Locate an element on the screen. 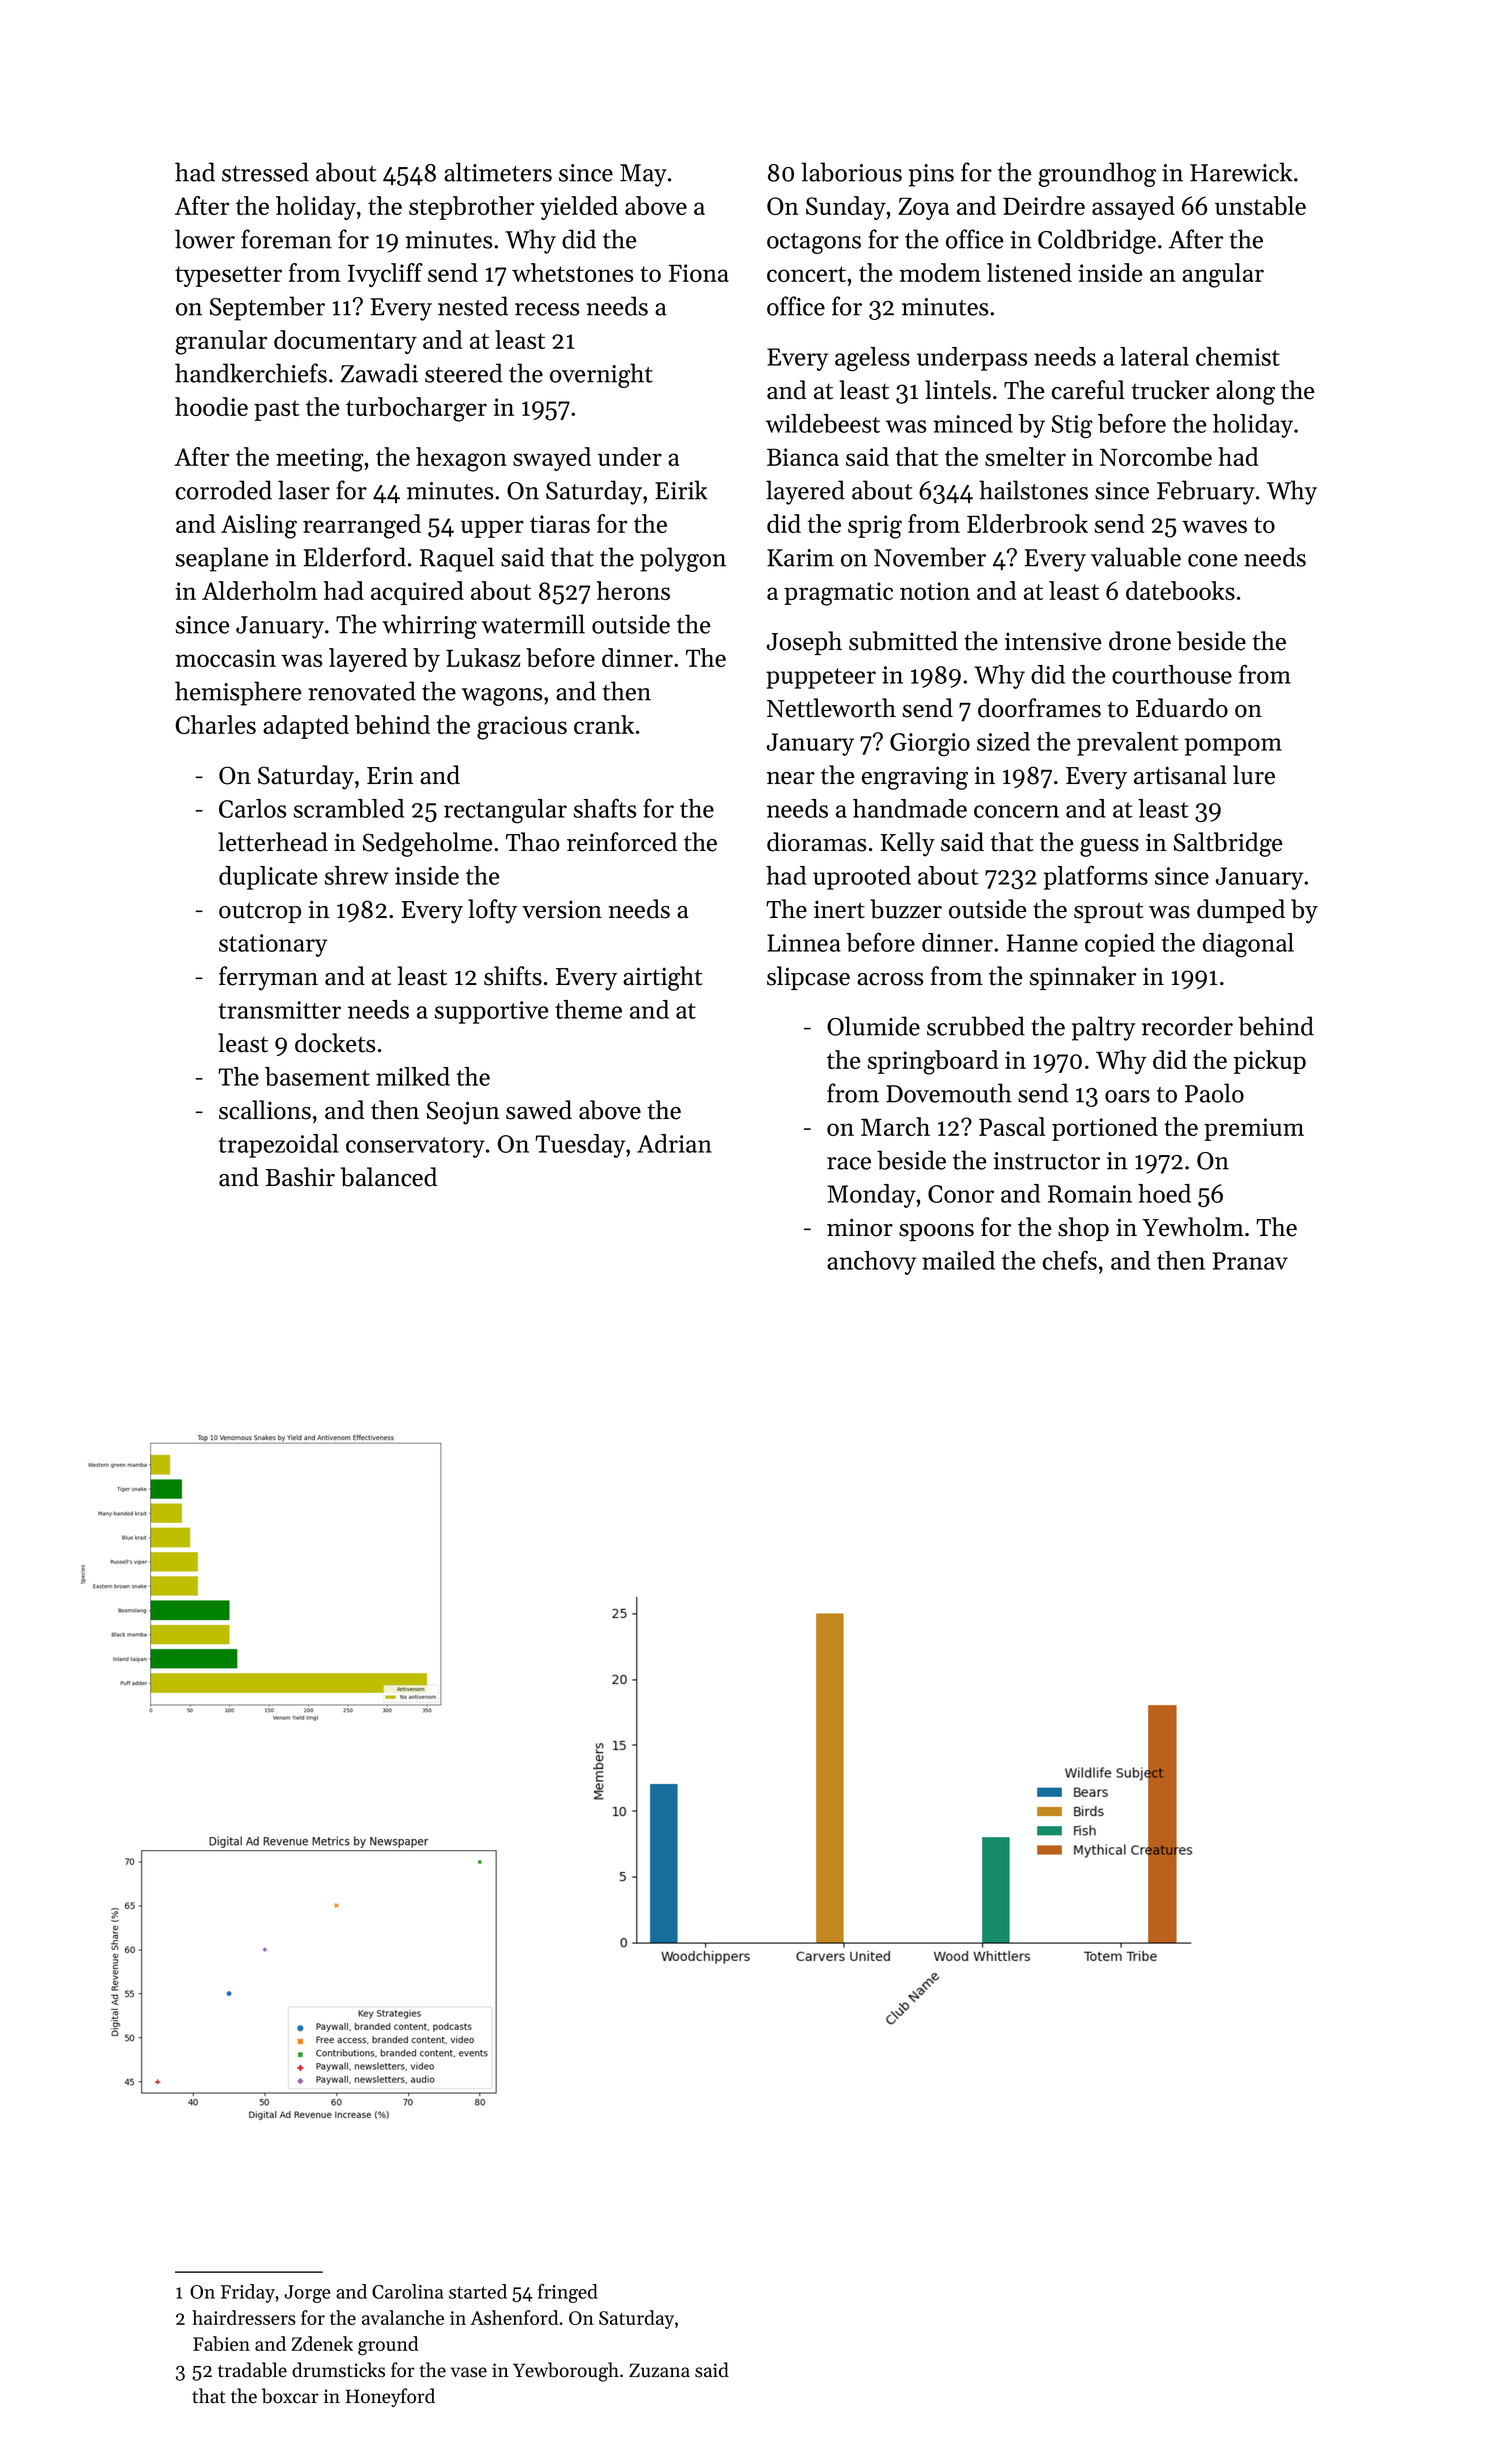 The width and height of the screenshot is (1496, 2464). chemist is located at coordinates (1238, 356).
